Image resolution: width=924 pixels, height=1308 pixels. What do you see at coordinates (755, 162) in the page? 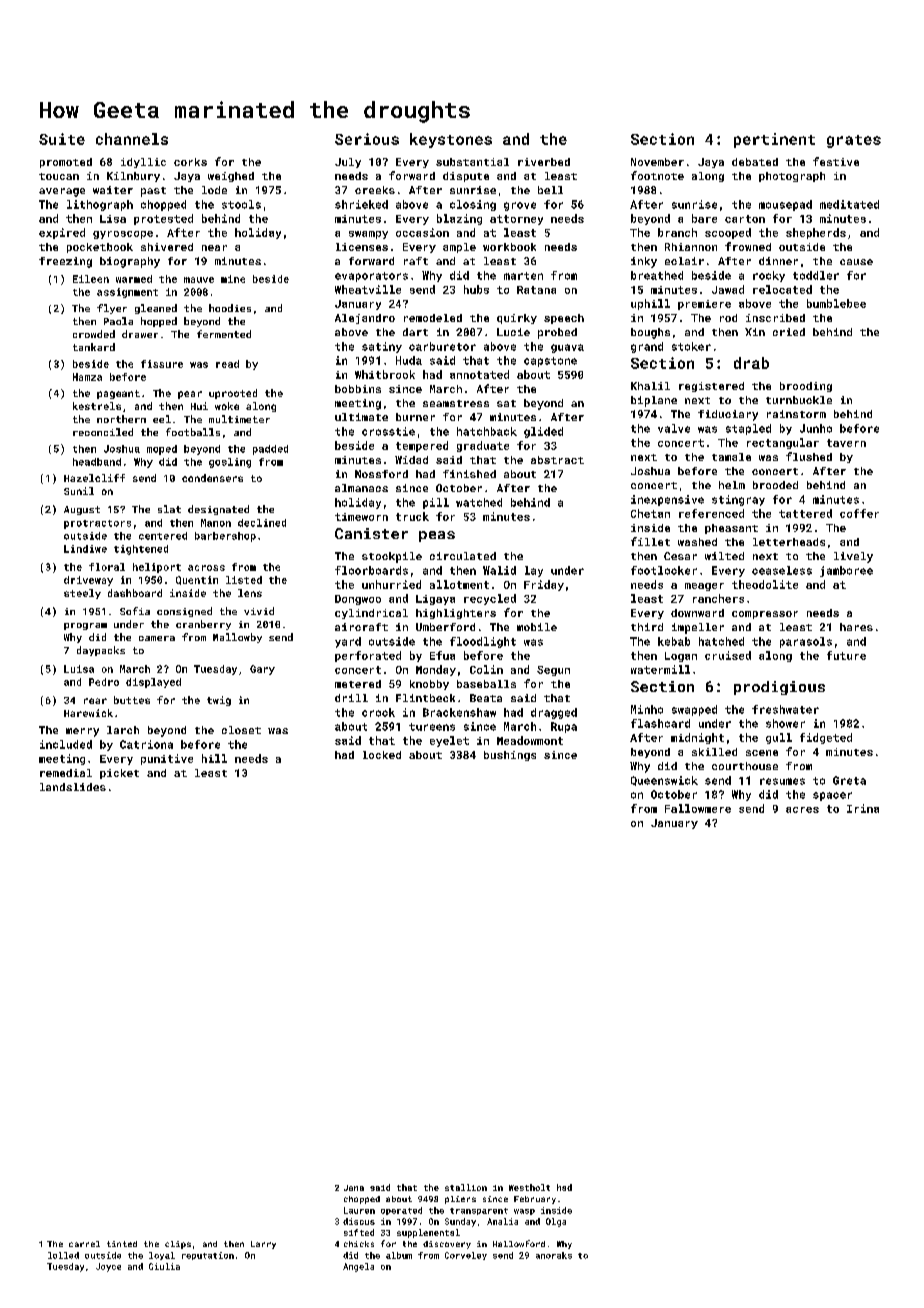
I see `debated` at bounding box center [755, 162].
